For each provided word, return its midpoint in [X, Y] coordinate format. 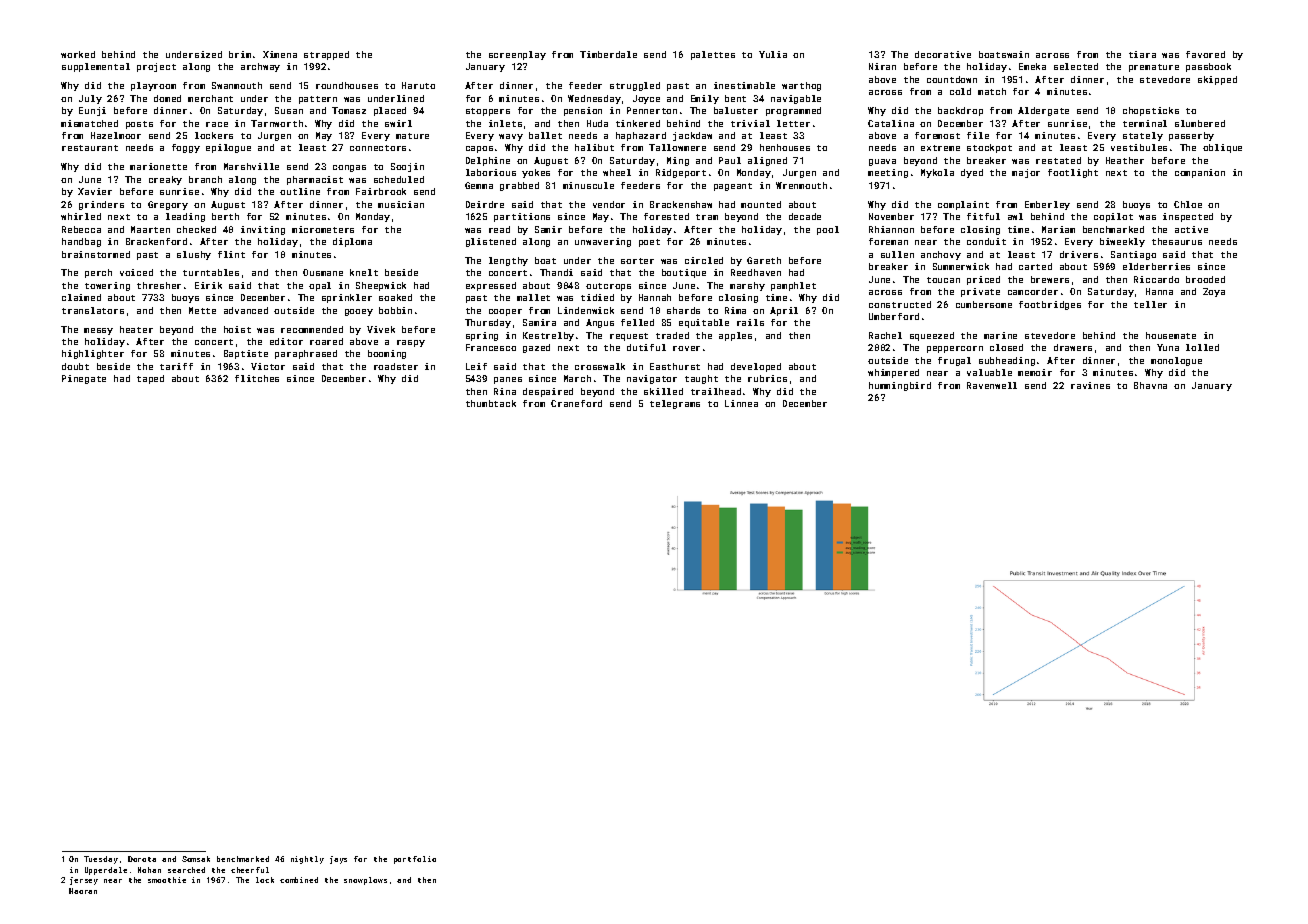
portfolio [415, 860]
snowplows [365, 881]
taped [150, 379]
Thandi [556, 272]
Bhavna [1150, 385]
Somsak [196, 859]
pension [583, 111]
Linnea [741, 403]
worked [78, 54]
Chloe [1188, 204]
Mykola [937, 173]
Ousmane [323, 272]
